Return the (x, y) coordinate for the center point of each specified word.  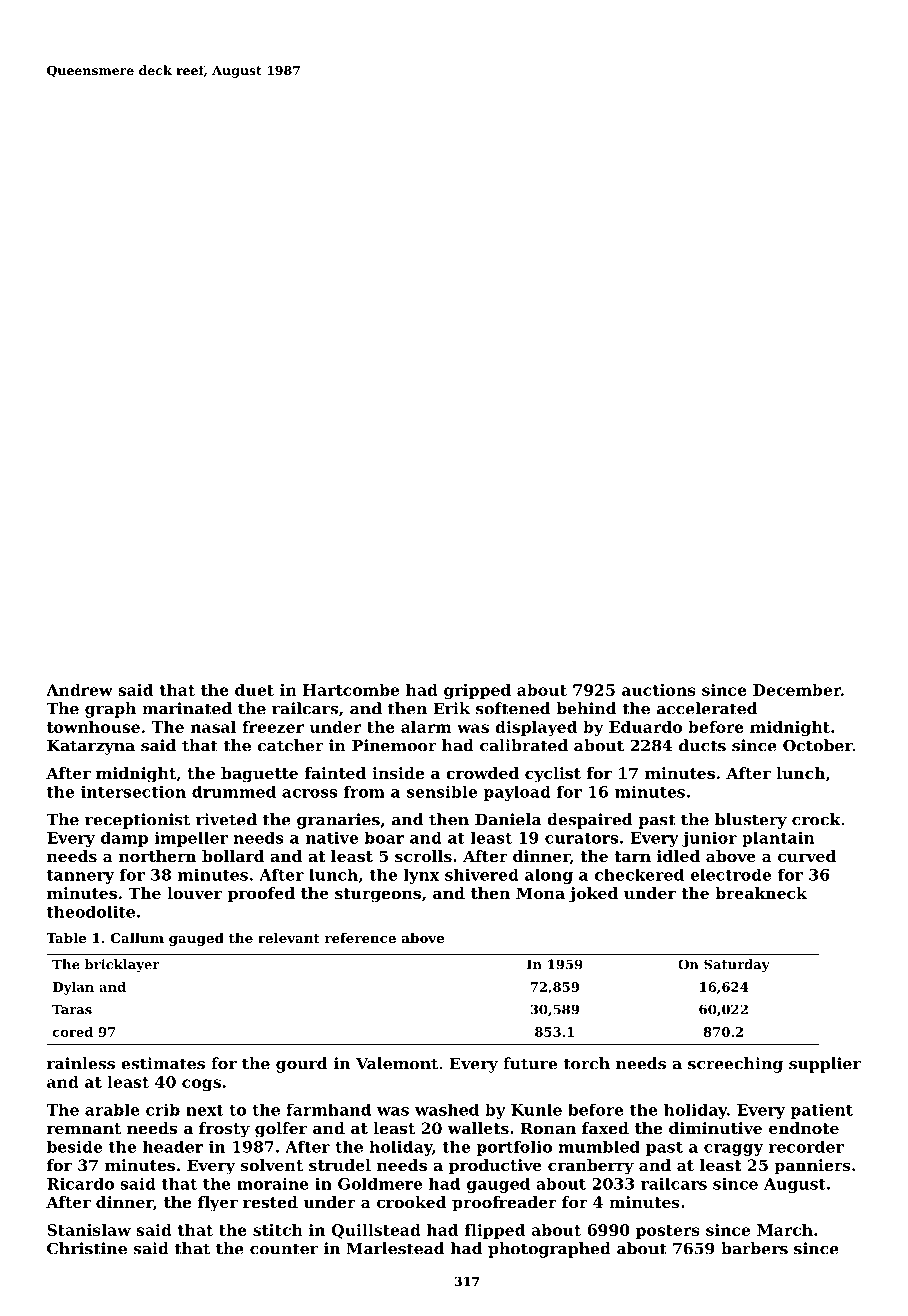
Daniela (508, 819)
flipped (495, 1231)
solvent (272, 1165)
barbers (754, 1248)
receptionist (137, 821)
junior (709, 839)
